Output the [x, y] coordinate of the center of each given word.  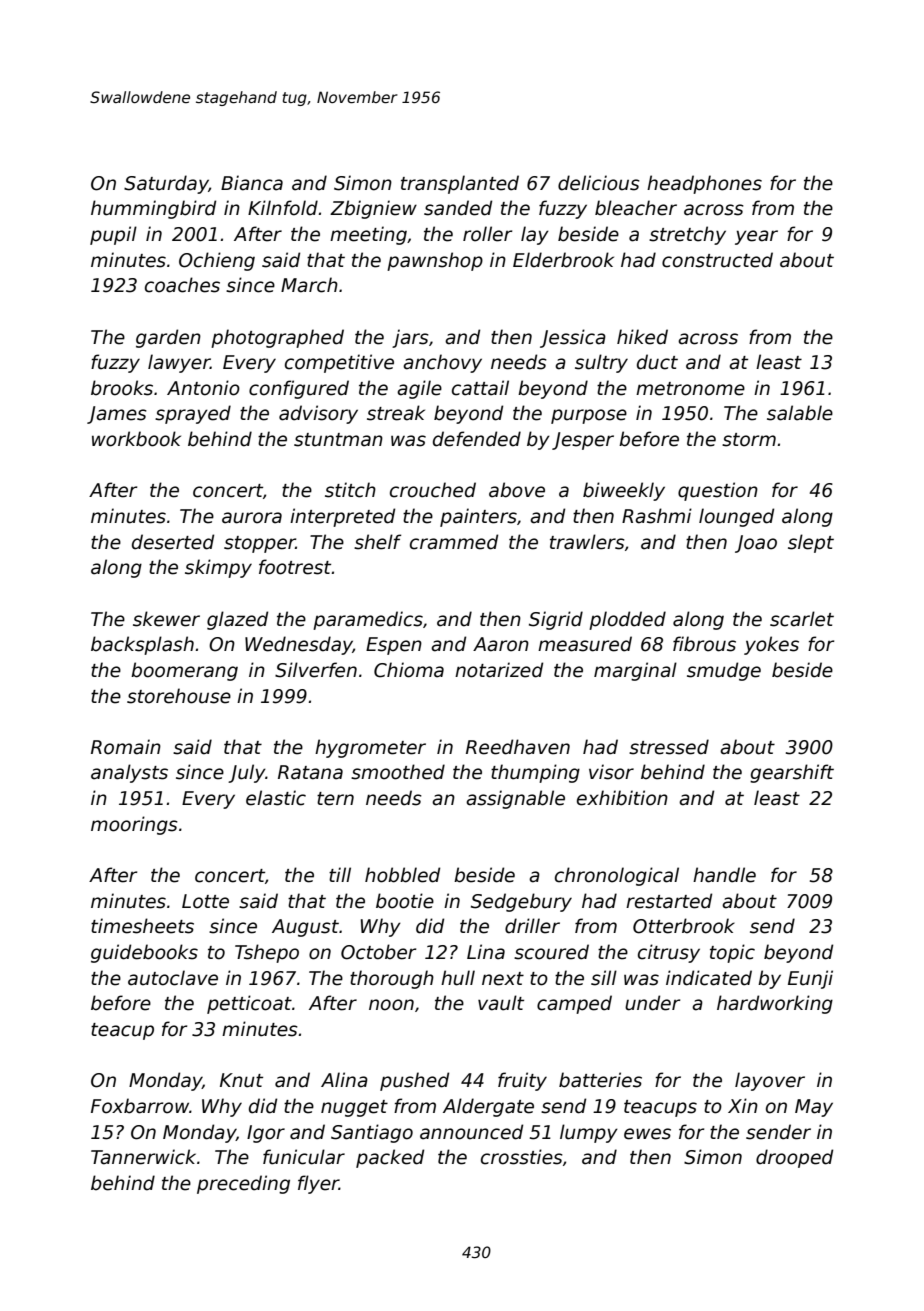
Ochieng [217, 261]
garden [168, 338]
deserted [173, 542]
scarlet [802, 619]
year [756, 237]
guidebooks [144, 953]
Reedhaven [518, 747]
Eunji [810, 979]
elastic [276, 798]
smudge [724, 671]
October [378, 952]
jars [410, 338]
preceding [243, 1184]
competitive [339, 363]
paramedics [368, 620]
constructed [717, 260]
